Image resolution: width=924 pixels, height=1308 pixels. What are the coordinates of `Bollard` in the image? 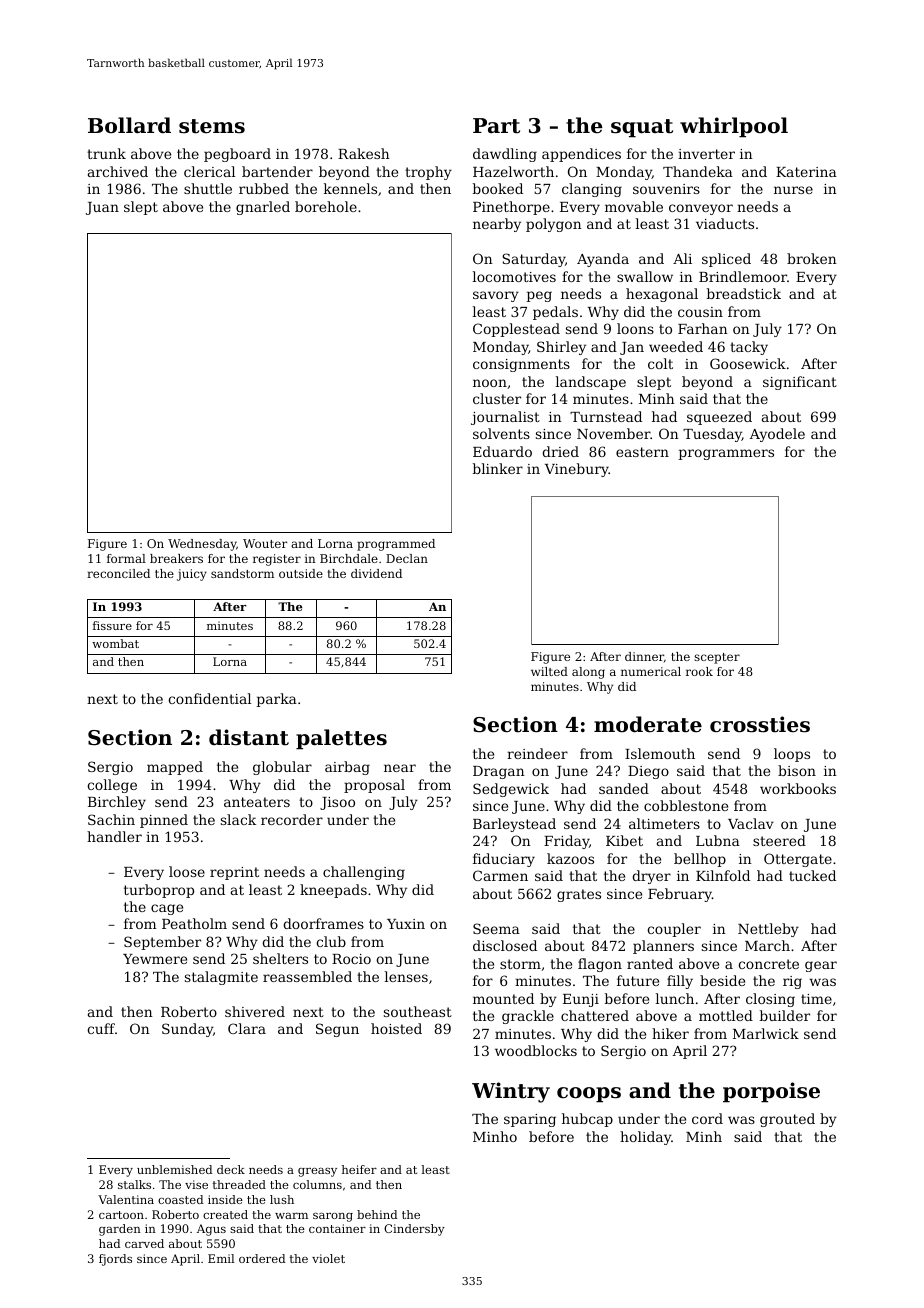 It's located at (129, 125).
